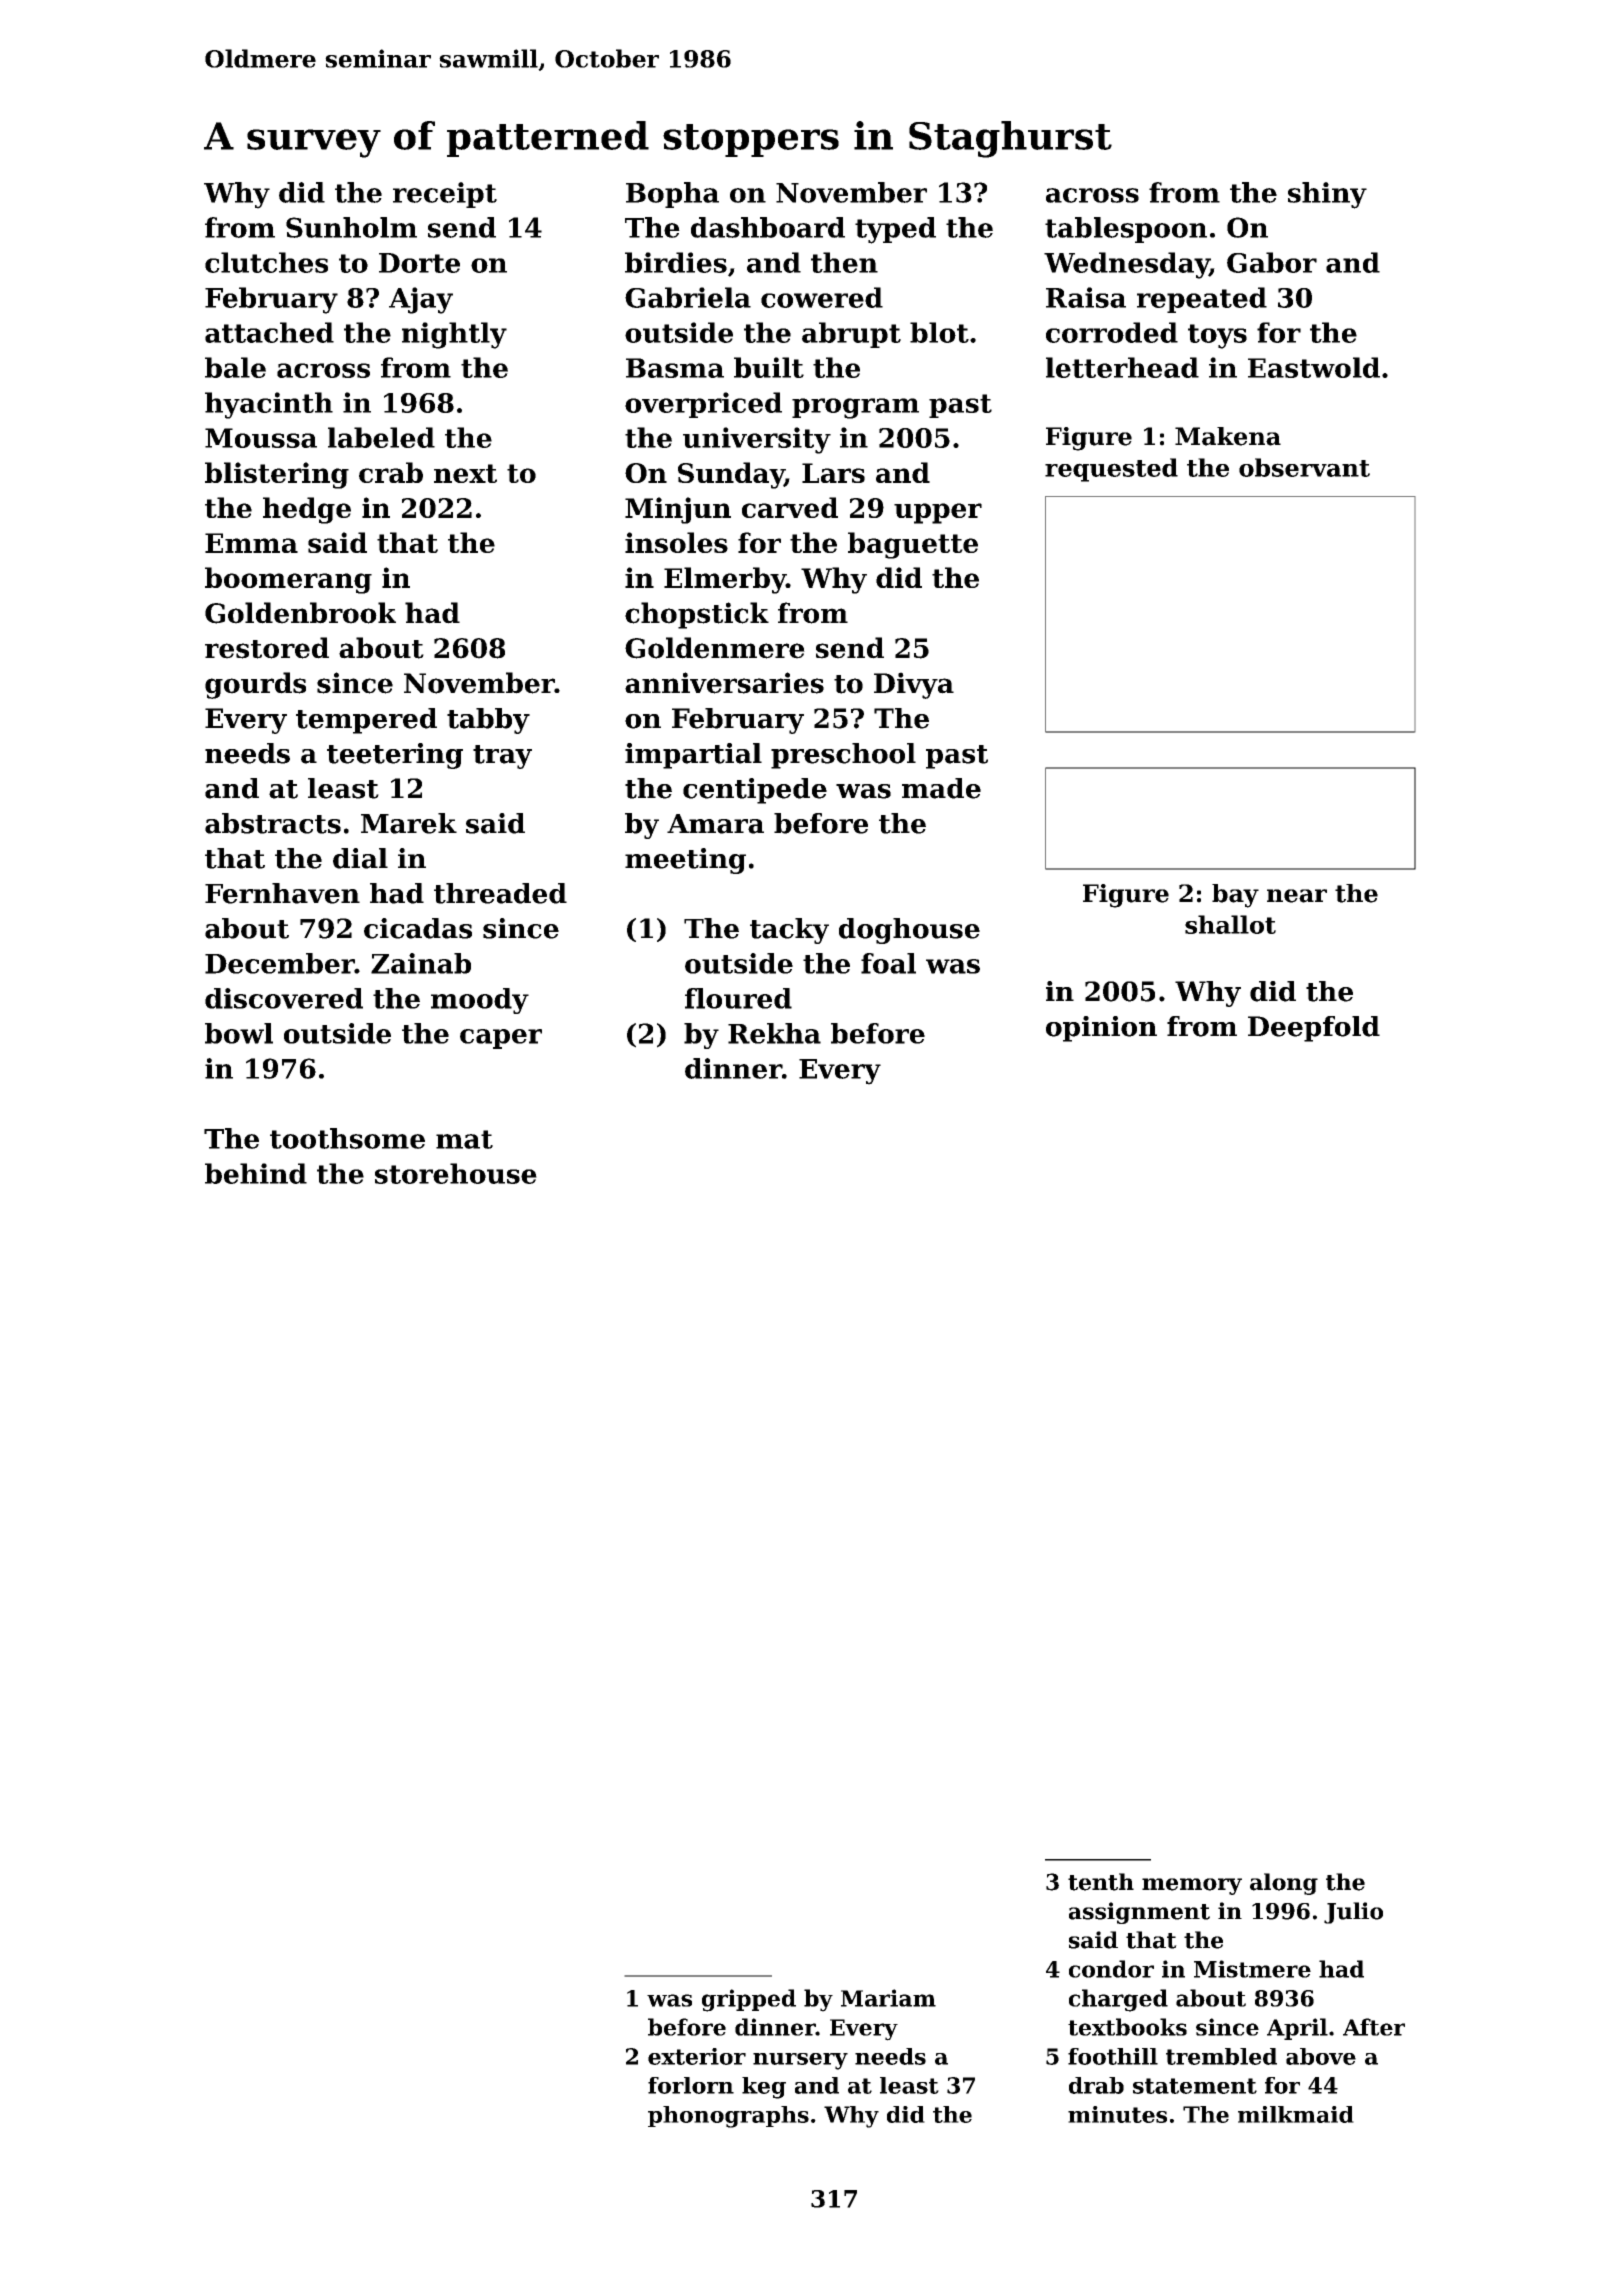  Describe the element at coordinates (235, 367) in the screenshot. I see `bale` at that location.
